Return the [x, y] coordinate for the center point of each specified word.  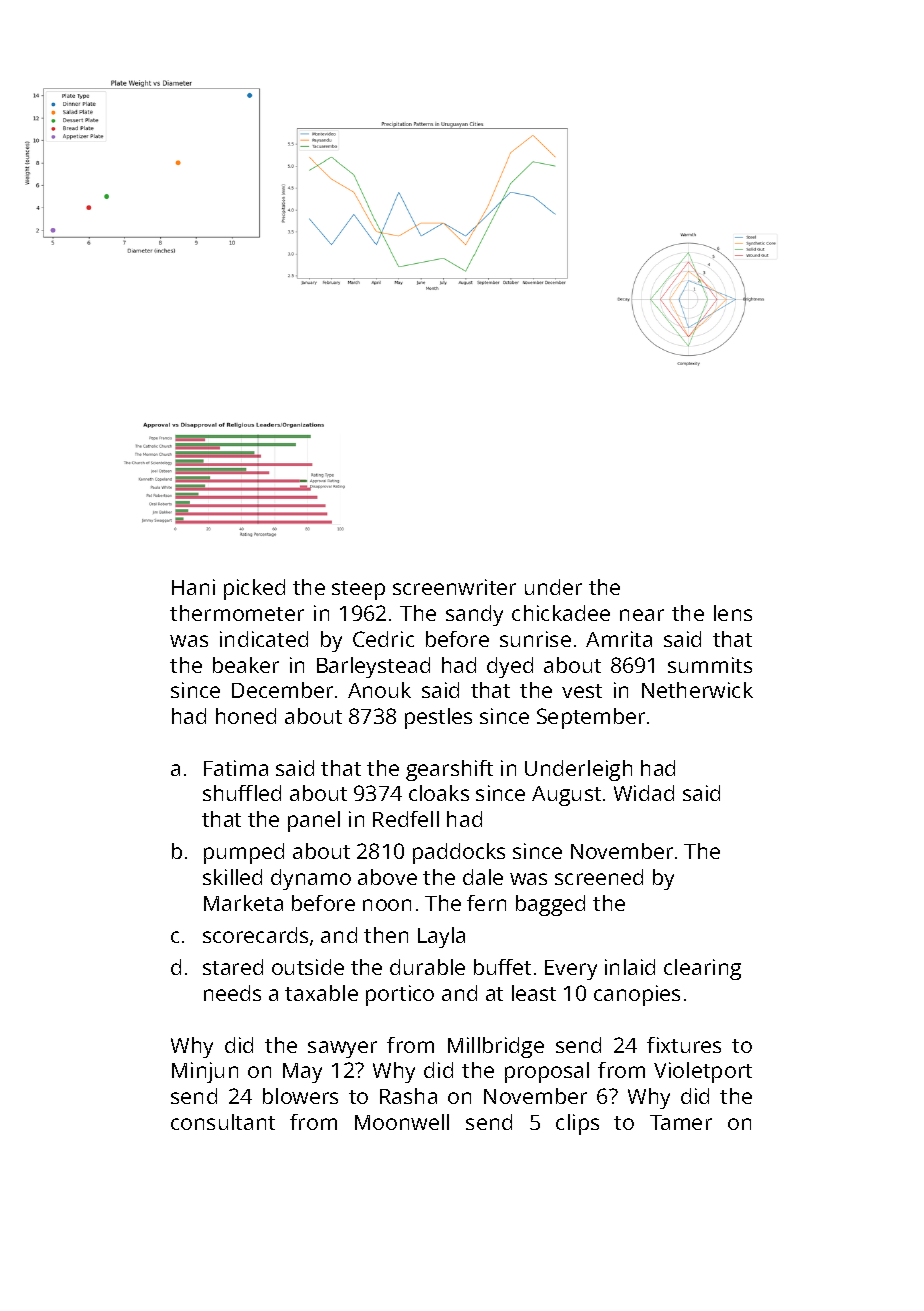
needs [232, 993]
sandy [474, 615]
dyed [510, 667]
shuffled [242, 793]
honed [246, 716]
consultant [223, 1122]
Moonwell [402, 1122]
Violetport [703, 1072]
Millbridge [496, 1047]
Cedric [383, 639]
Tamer [681, 1122]
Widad [644, 793]
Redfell [406, 819]
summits [710, 665]
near [642, 615]
